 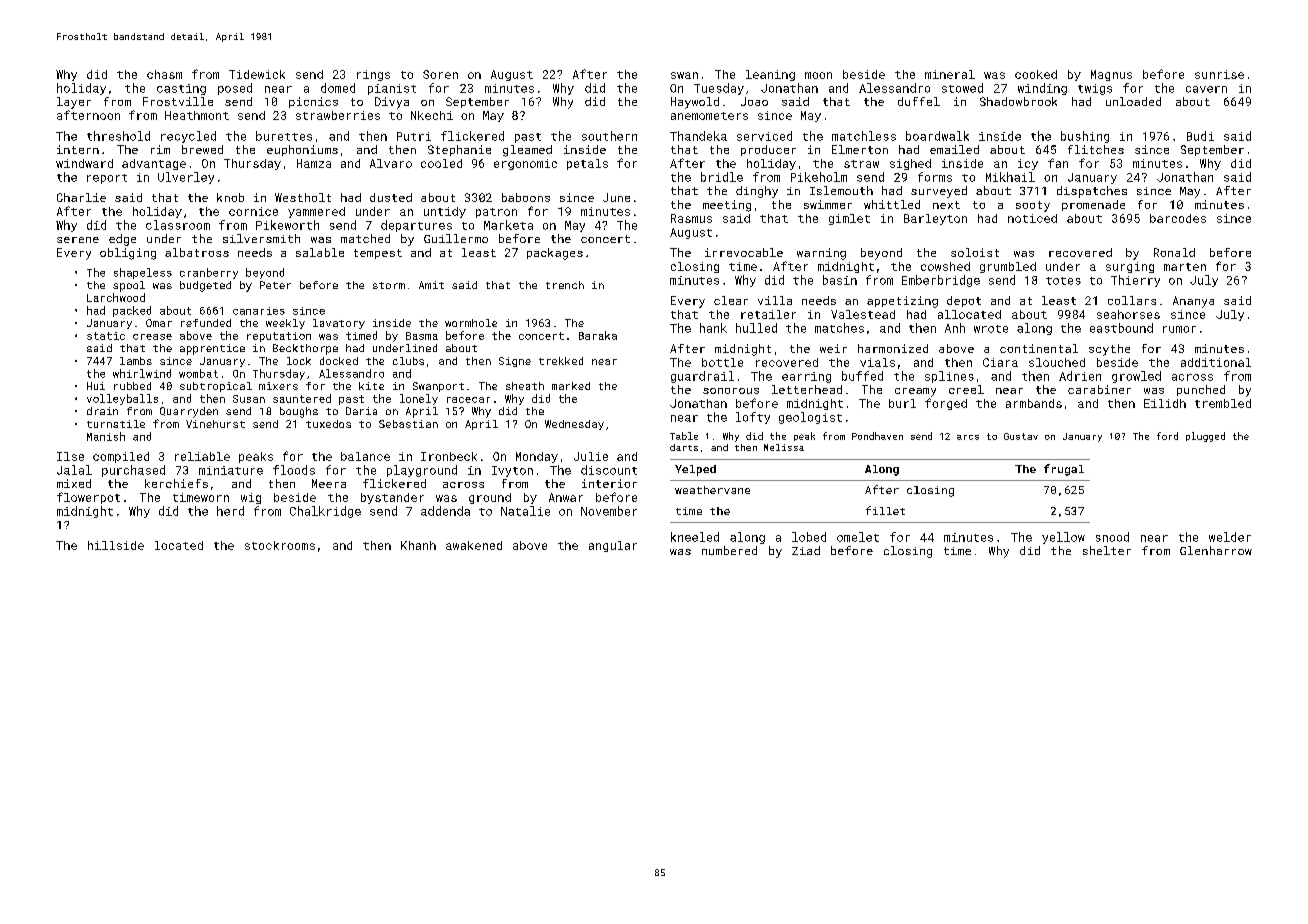 I want to click on dispatches, so click(x=1092, y=192).
